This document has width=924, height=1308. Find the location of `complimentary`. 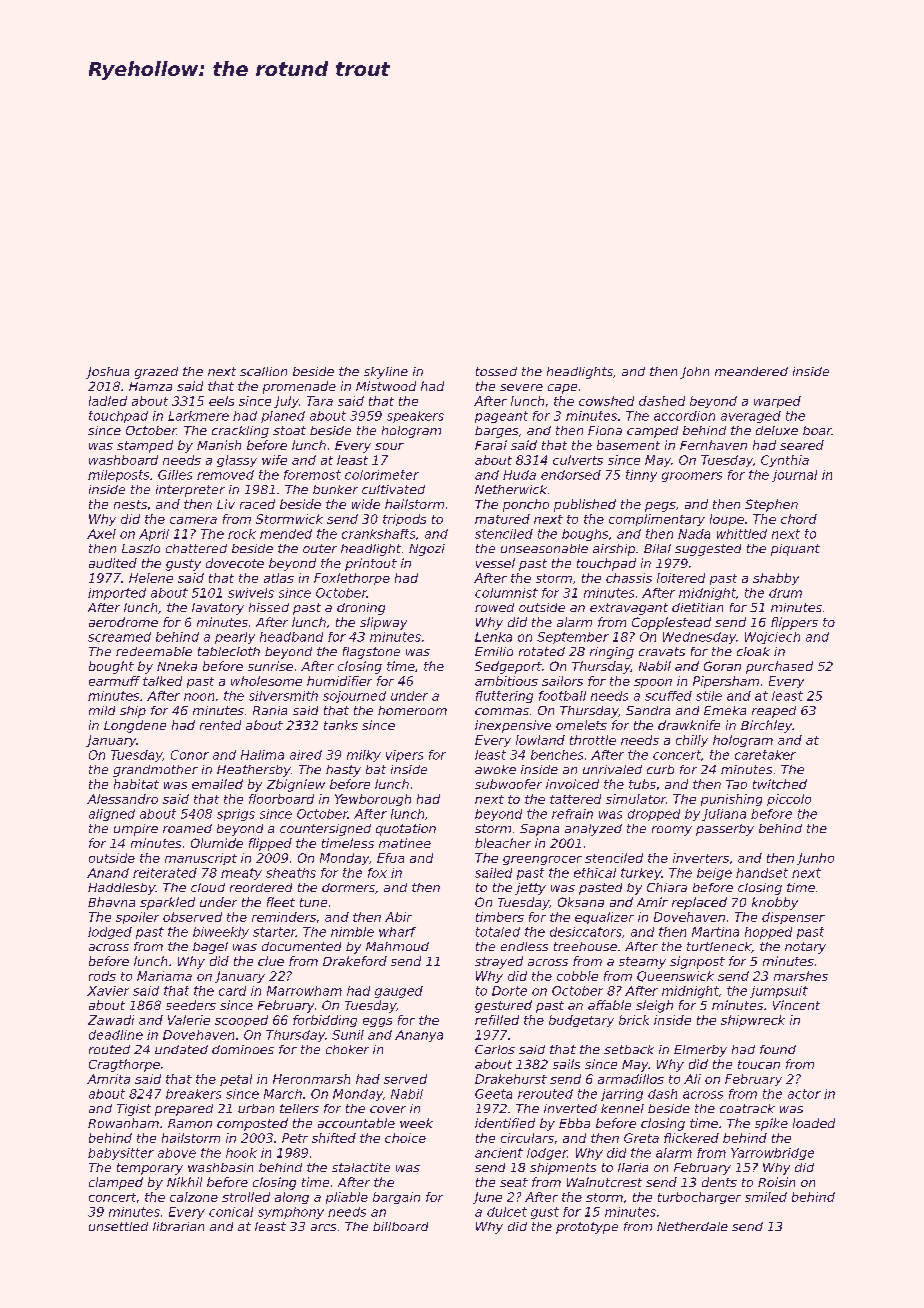

complimentary is located at coordinates (657, 520).
